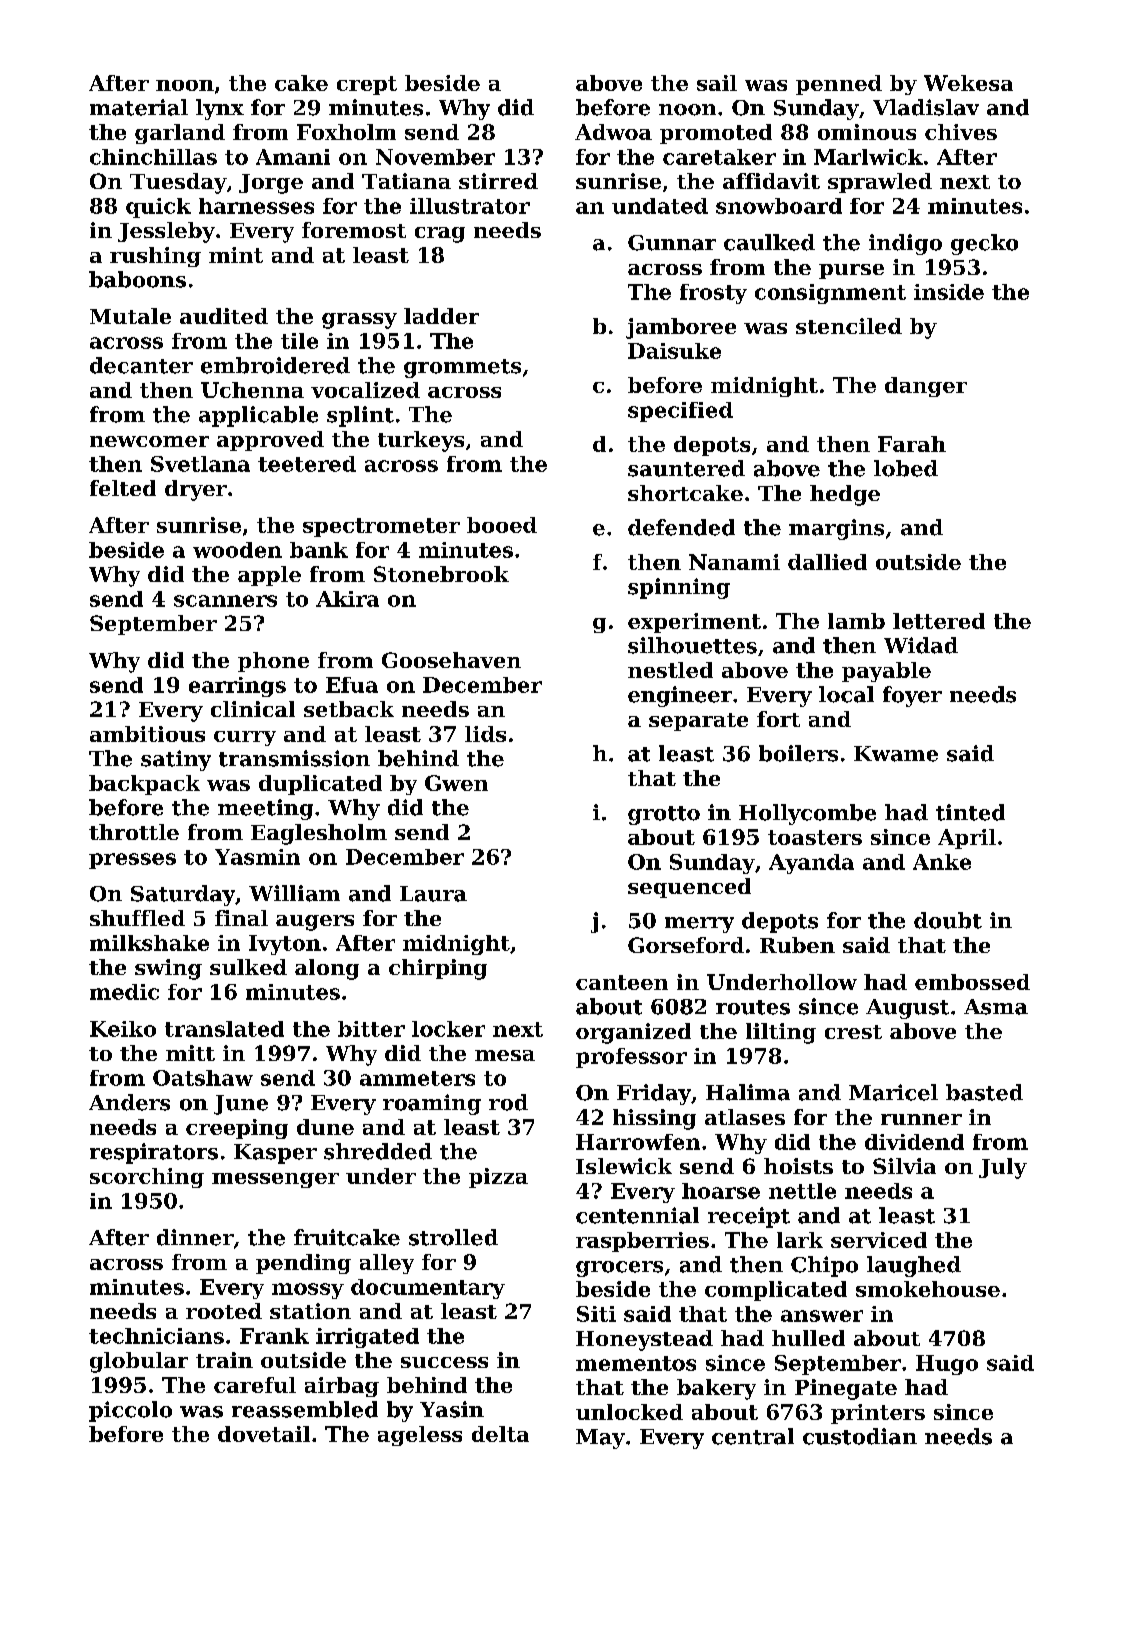  What do you see at coordinates (153, 157) in the screenshot?
I see `chinchillas` at bounding box center [153, 157].
